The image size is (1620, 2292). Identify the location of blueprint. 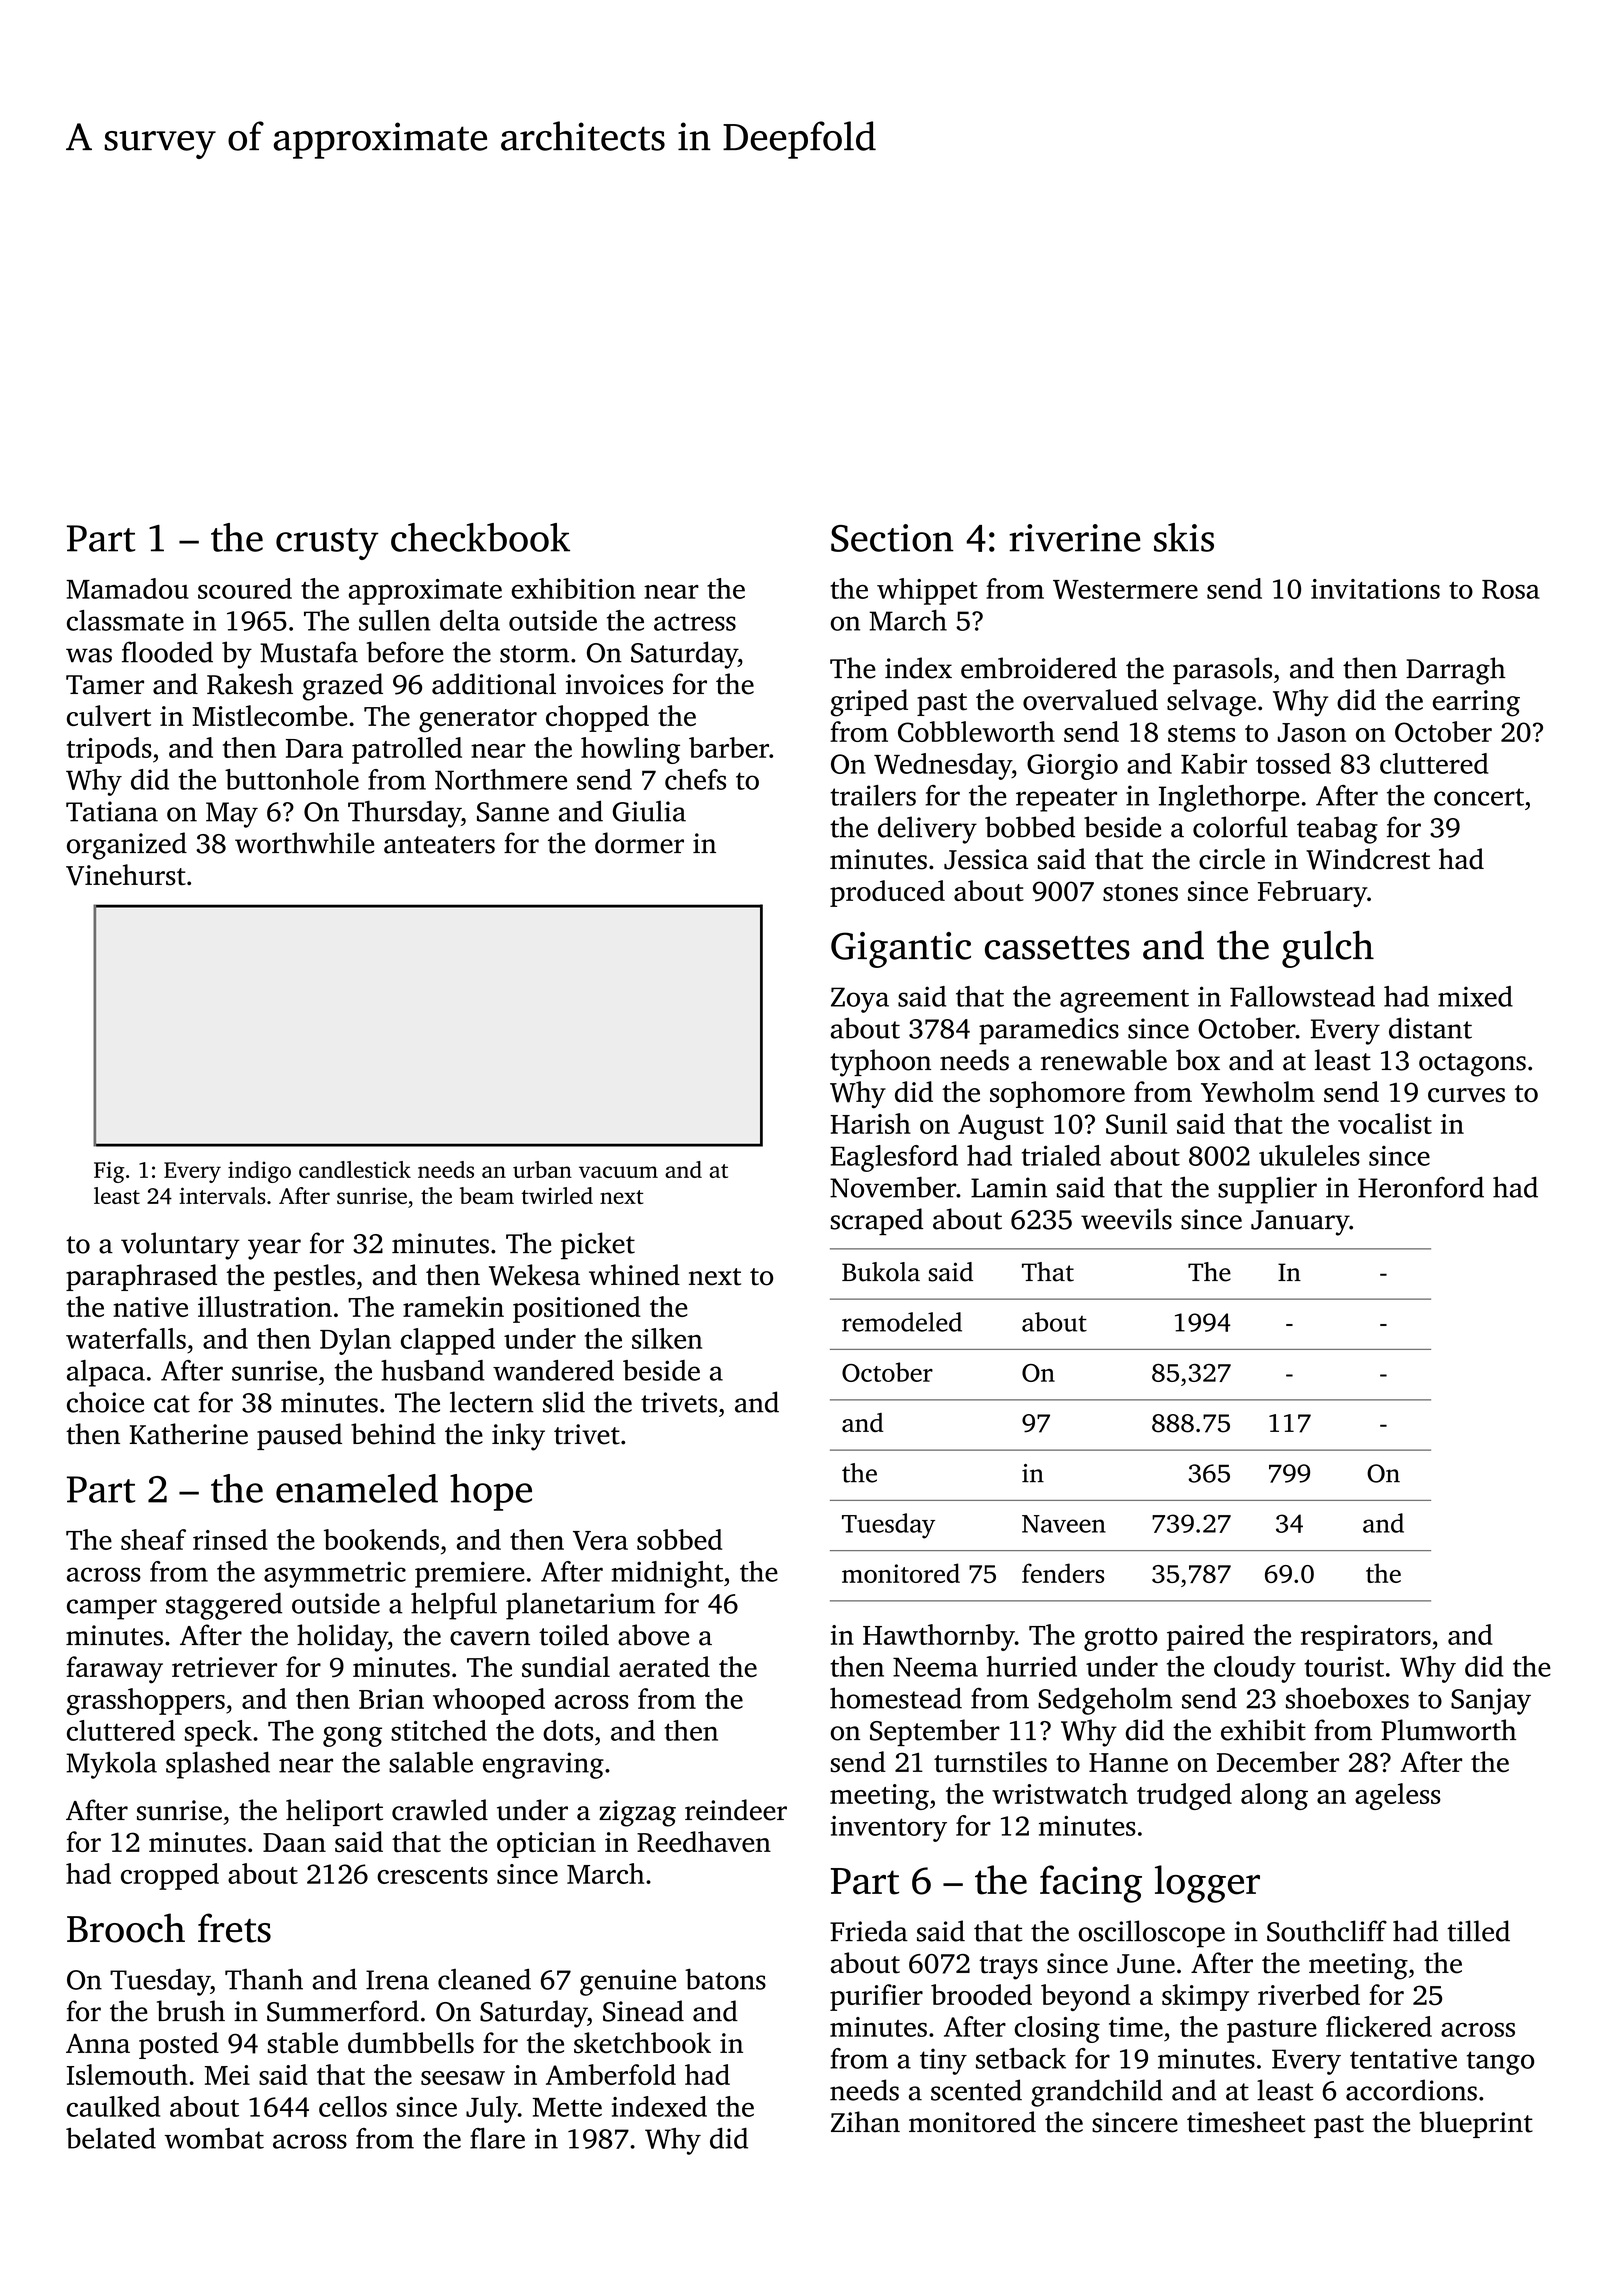
(1476, 2124).
